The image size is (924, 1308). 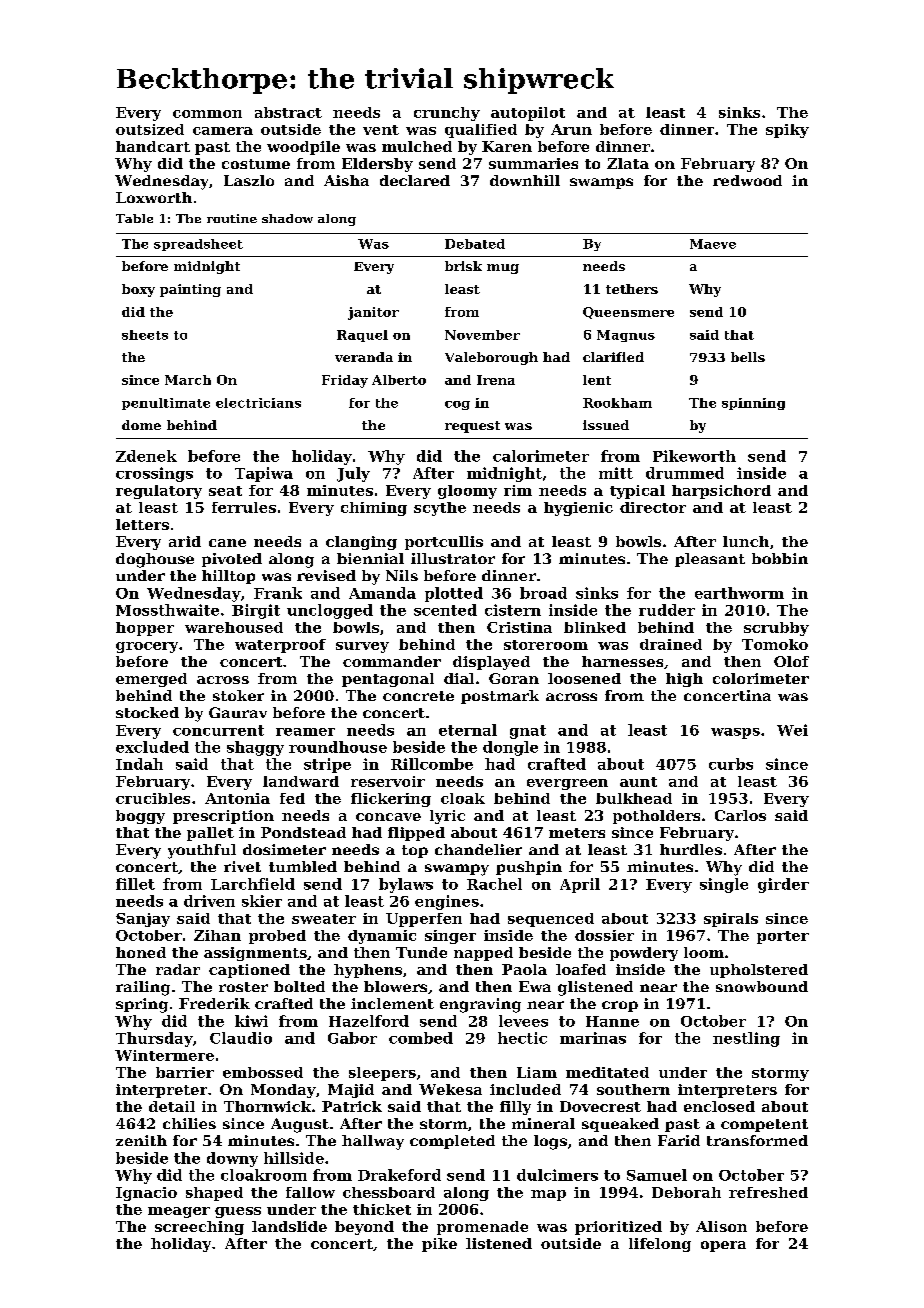 I want to click on enclosed, so click(x=719, y=1106).
